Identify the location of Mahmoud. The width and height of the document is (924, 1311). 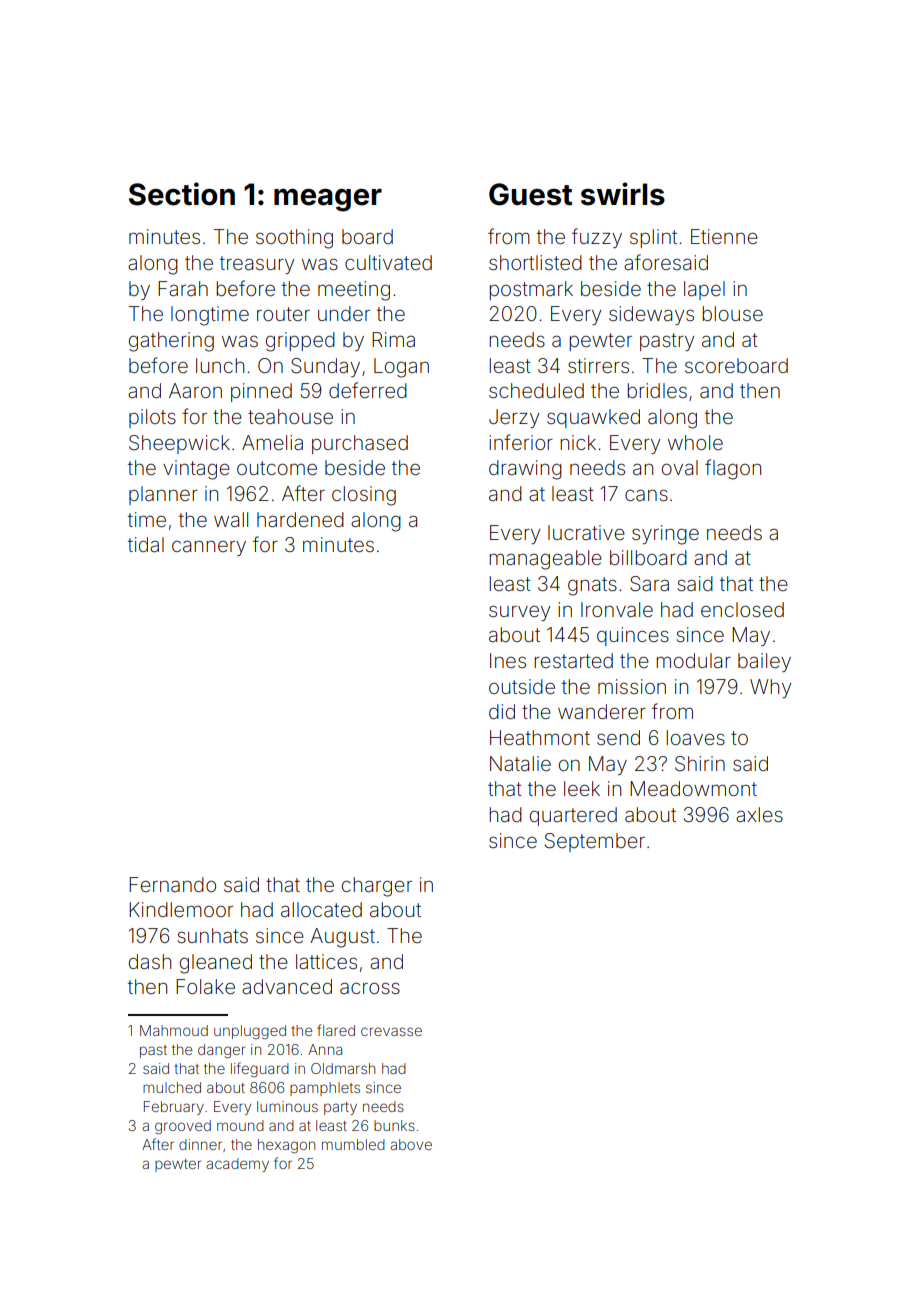
(174, 1030).
